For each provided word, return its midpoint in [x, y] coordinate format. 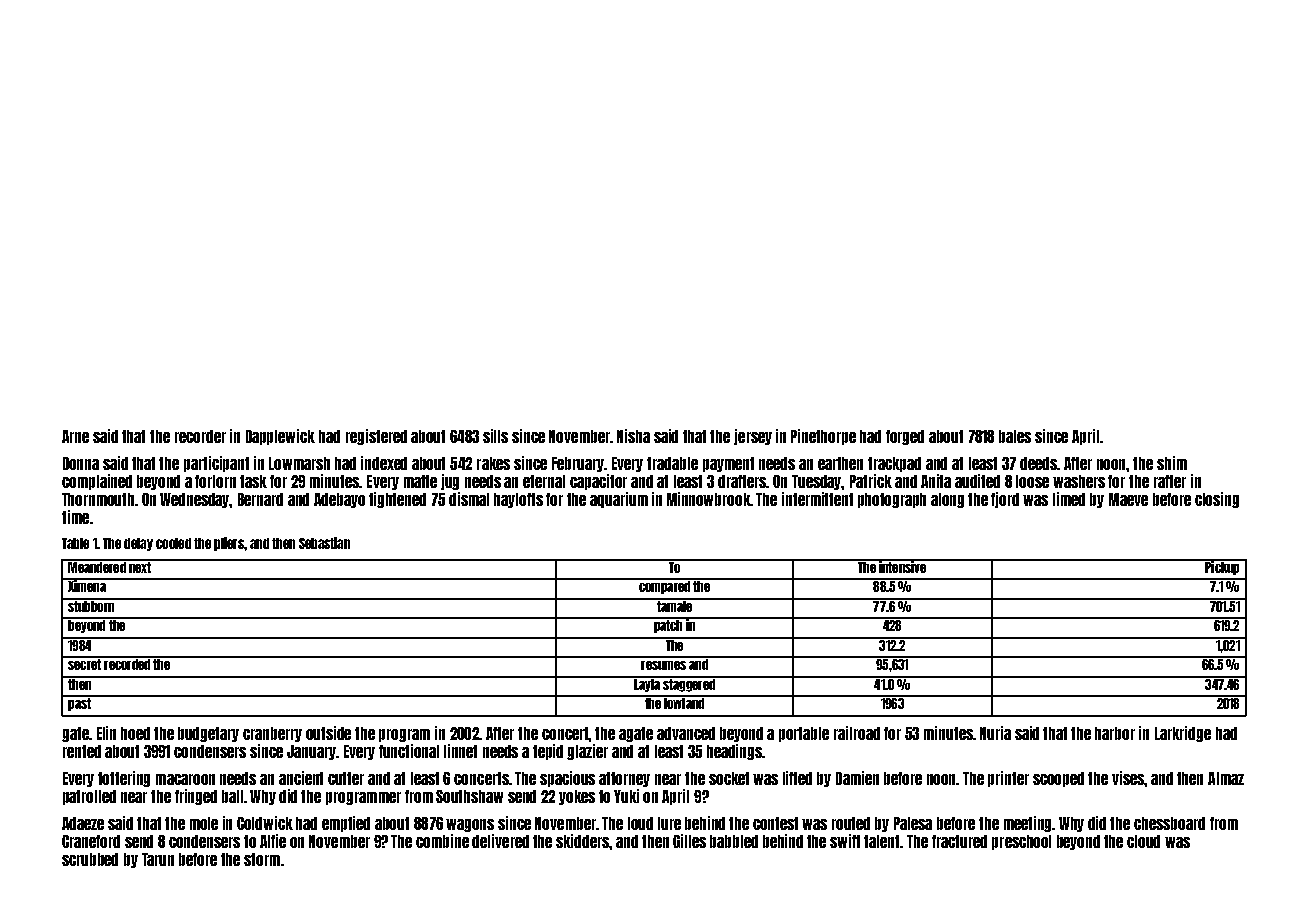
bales [1015, 436]
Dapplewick [280, 437]
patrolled [89, 797]
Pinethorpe [823, 437]
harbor [1115, 733]
